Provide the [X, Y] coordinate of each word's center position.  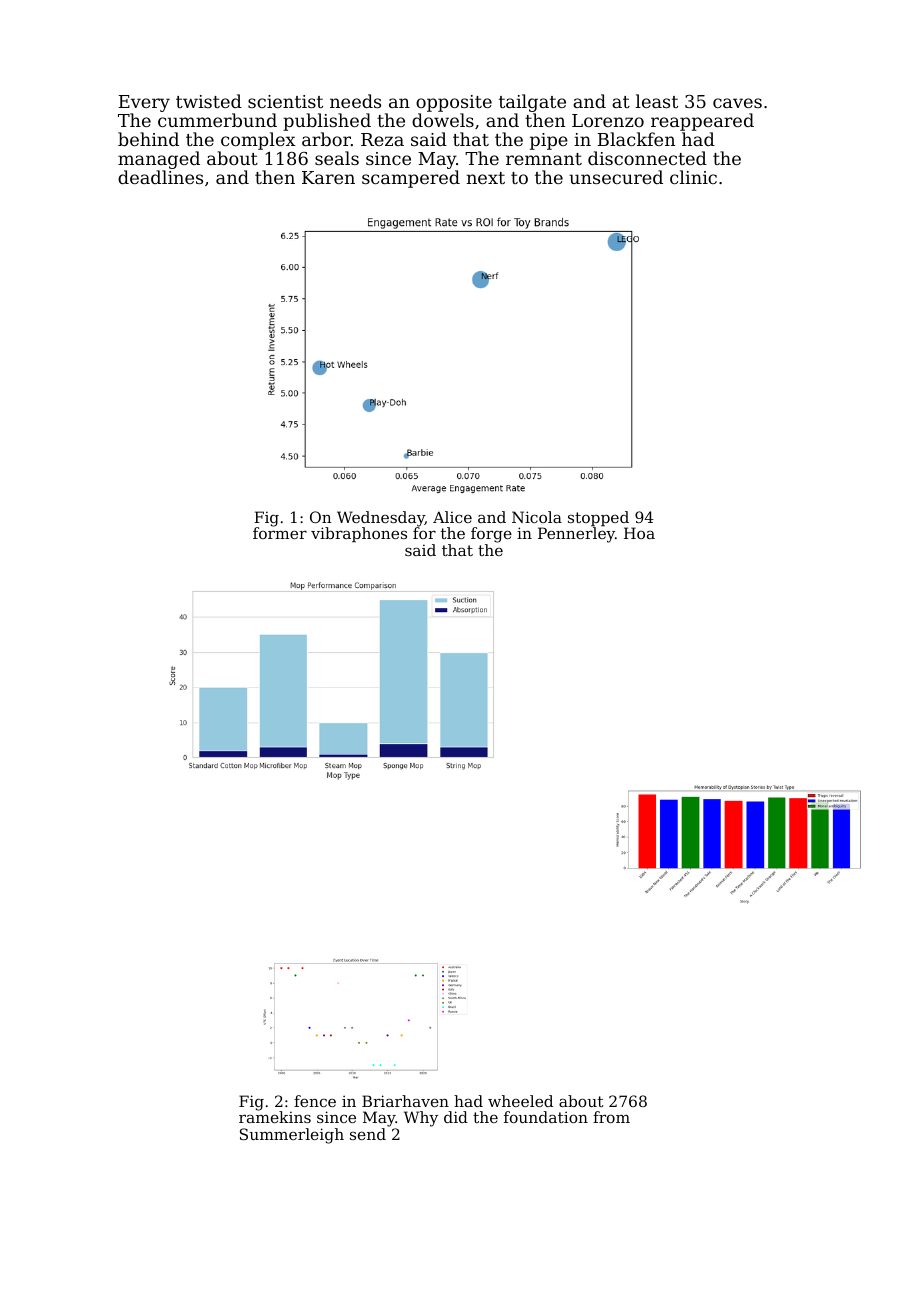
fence [315, 1101]
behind [148, 139]
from [611, 1117]
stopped [598, 518]
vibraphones [359, 534]
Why [421, 1119]
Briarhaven [405, 1101]
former [280, 533]
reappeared [702, 122]
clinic [693, 177]
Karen [328, 177]
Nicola [537, 517]
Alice [452, 517]
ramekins [275, 1117]
